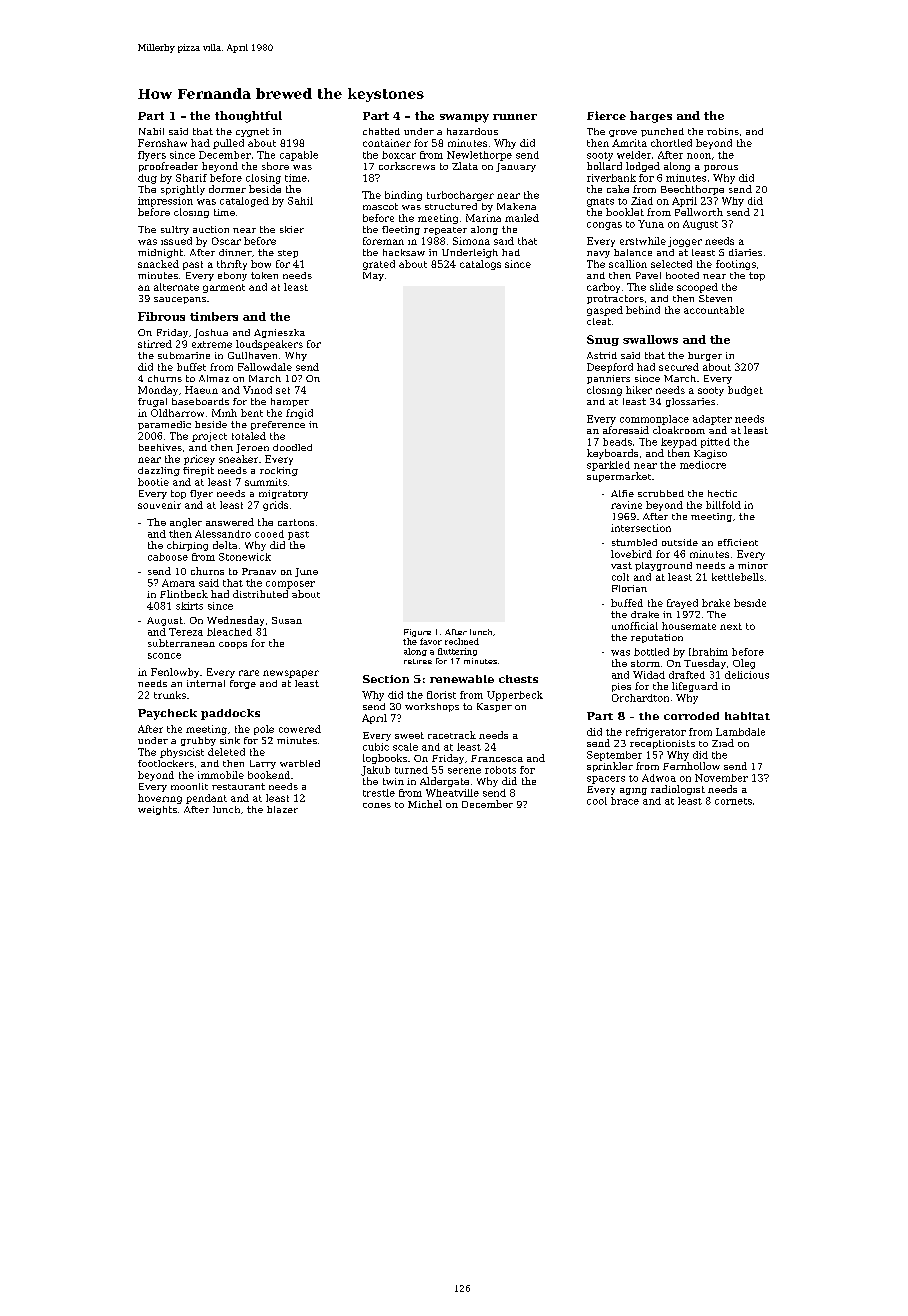 The width and height of the screenshot is (908, 1316). What do you see at coordinates (692, 190) in the screenshot?
I see `Beechthorpe` at bounding box center [692, 190].
